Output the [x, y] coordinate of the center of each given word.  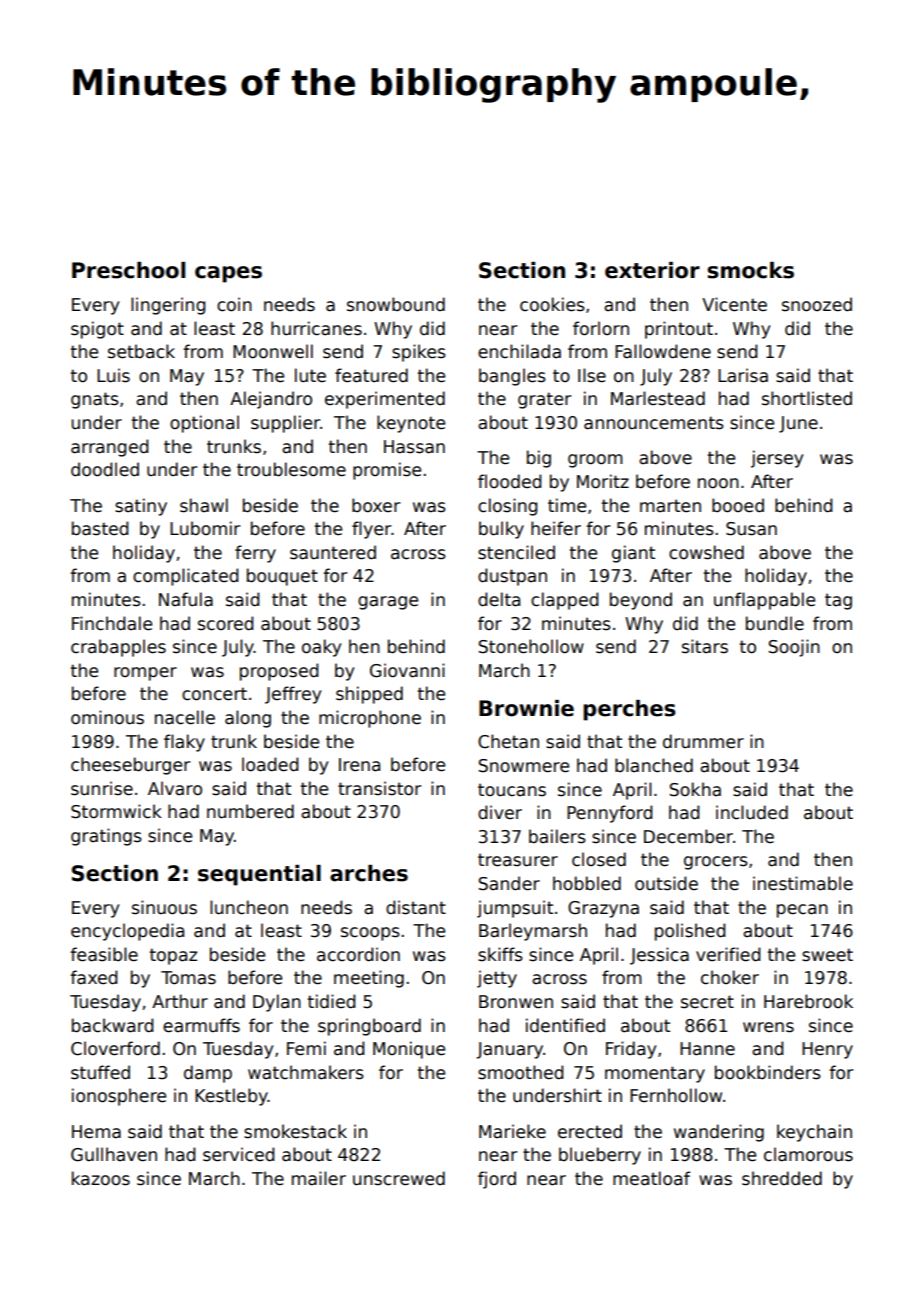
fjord [497, 1180]
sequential [259, 875]
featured [371, 375]
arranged [110, 448]
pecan [802, 911]
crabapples [118, 648]
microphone [370, 719]
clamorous [808, 1154]
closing [508, 507]
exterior [652, 270]
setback [141, 351]
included [752, 812]
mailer [319, 1178]
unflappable [764, 601]
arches [369, 873]
